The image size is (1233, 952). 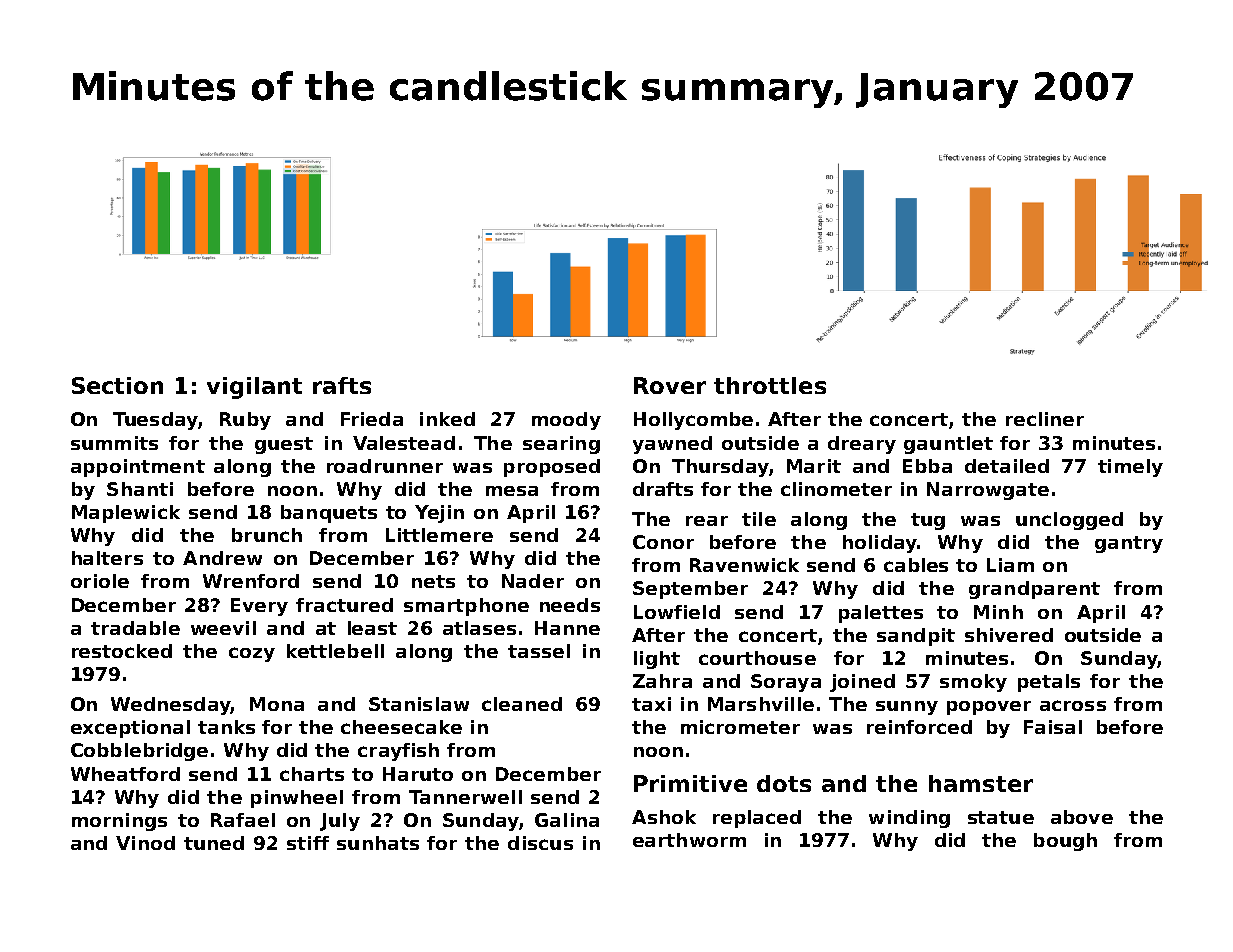 What do you see at coordinates (539, 651) in the screenshot?
I see `tassel` at bounding box center [539, 651].
